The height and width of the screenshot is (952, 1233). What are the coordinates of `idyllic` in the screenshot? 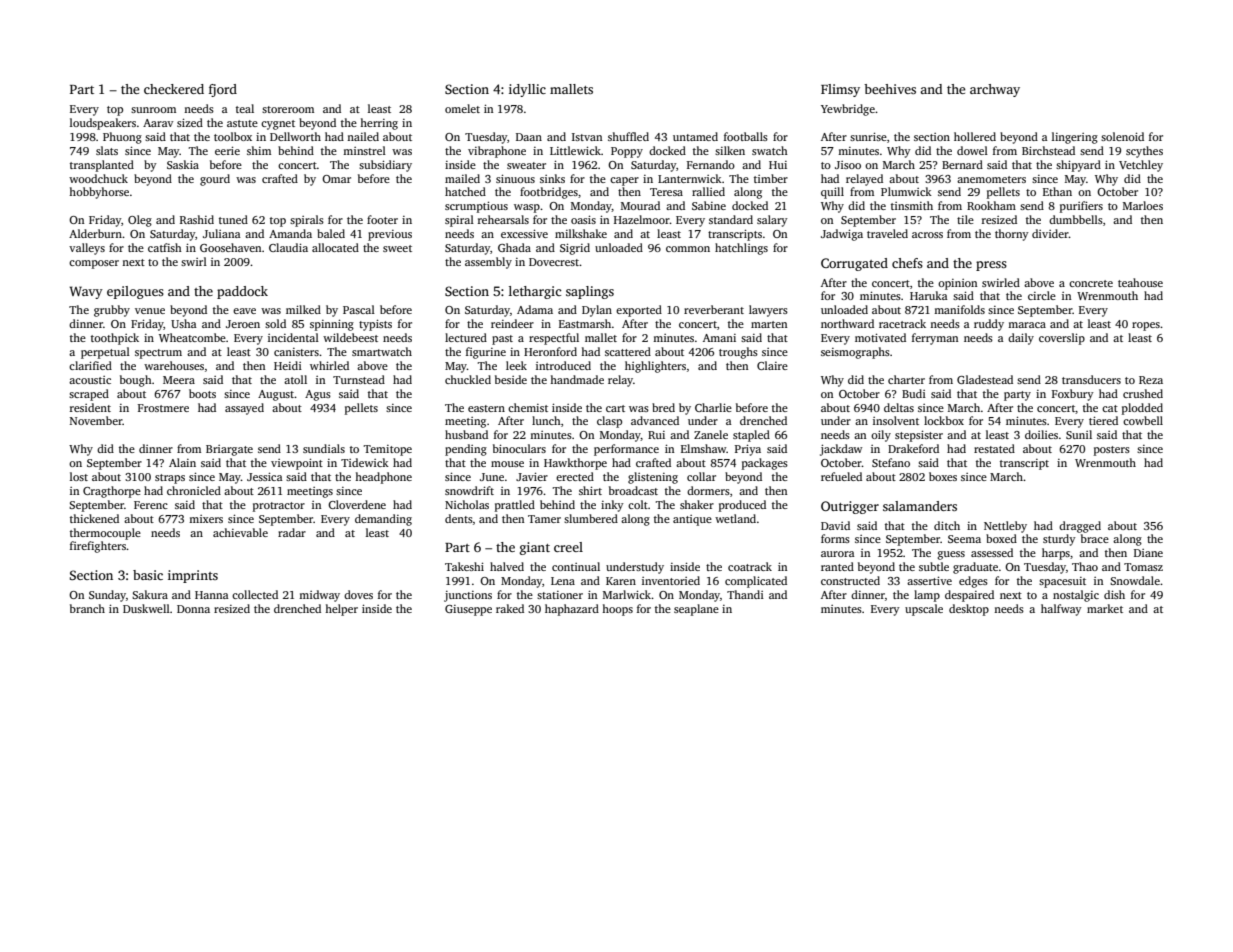 It's located at (527, 90).
